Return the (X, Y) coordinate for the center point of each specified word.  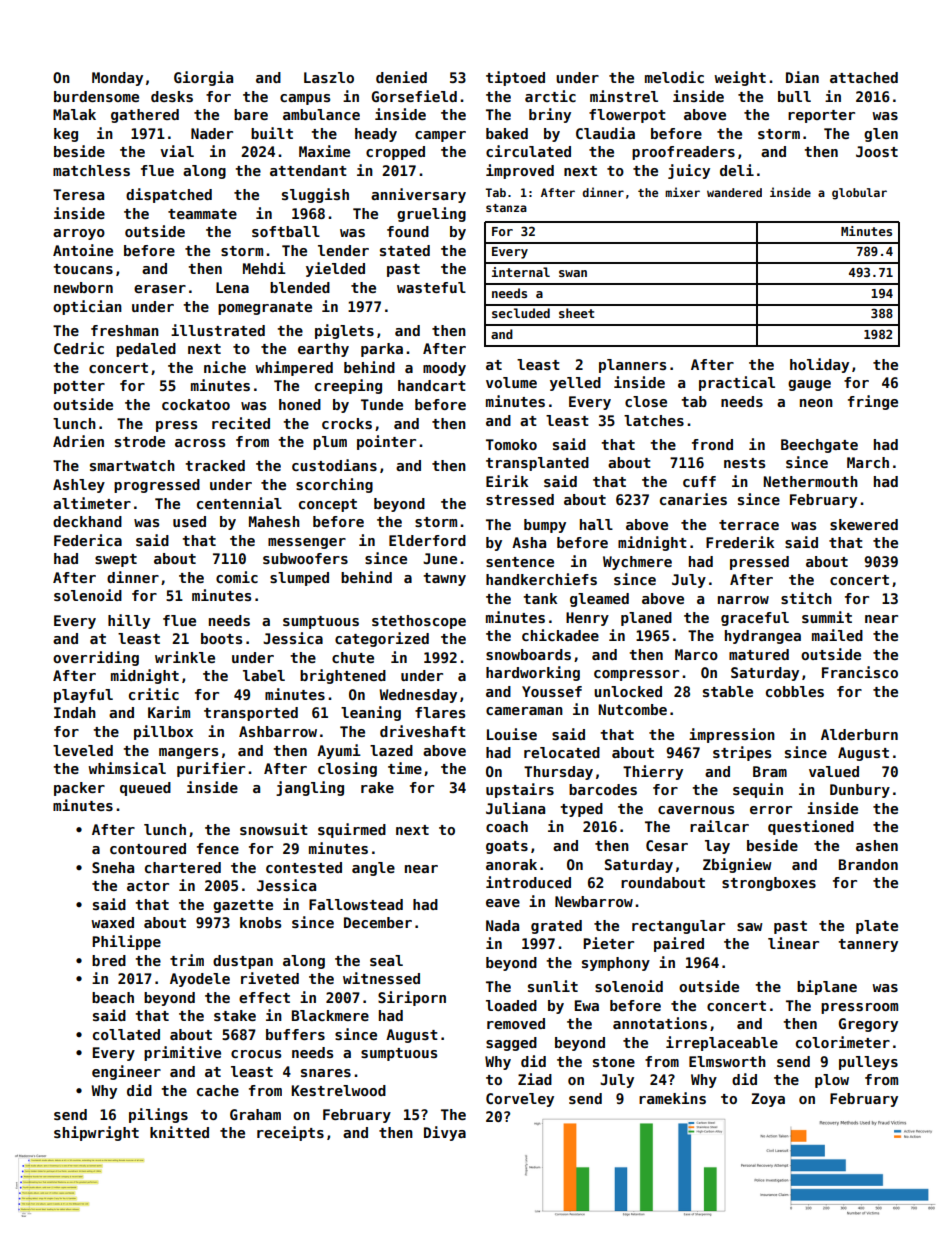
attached (864, 77)
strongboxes (769, 884)
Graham (255, 1114)
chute (353, 657)
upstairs (520, 790)
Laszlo (329, 77)
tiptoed (515, 78)
